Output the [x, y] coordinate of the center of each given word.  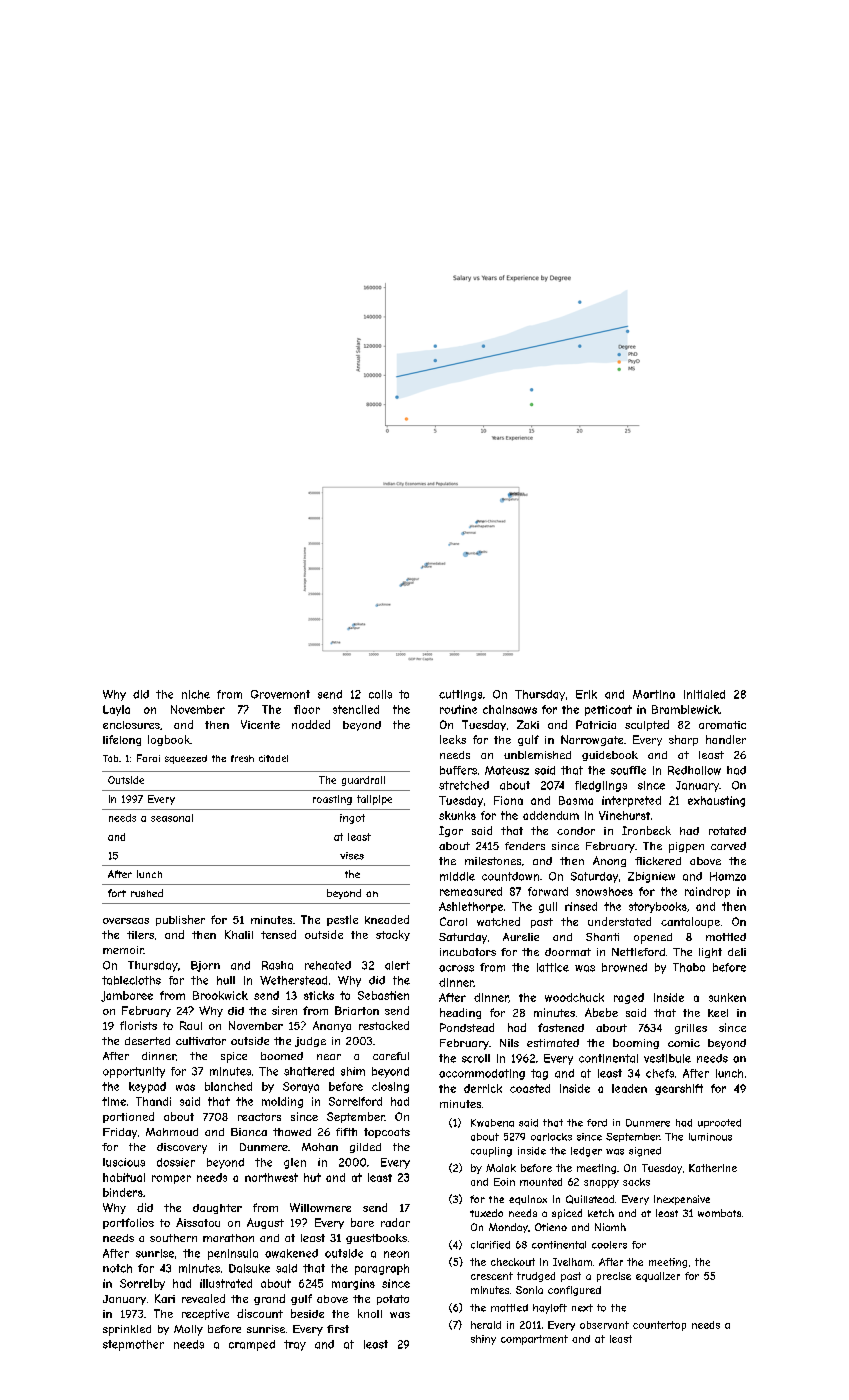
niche [196, 694]
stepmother [133, 1345]
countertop [659, 1326]
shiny [483, 1340]
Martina [654, 694]
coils [380, 694]
